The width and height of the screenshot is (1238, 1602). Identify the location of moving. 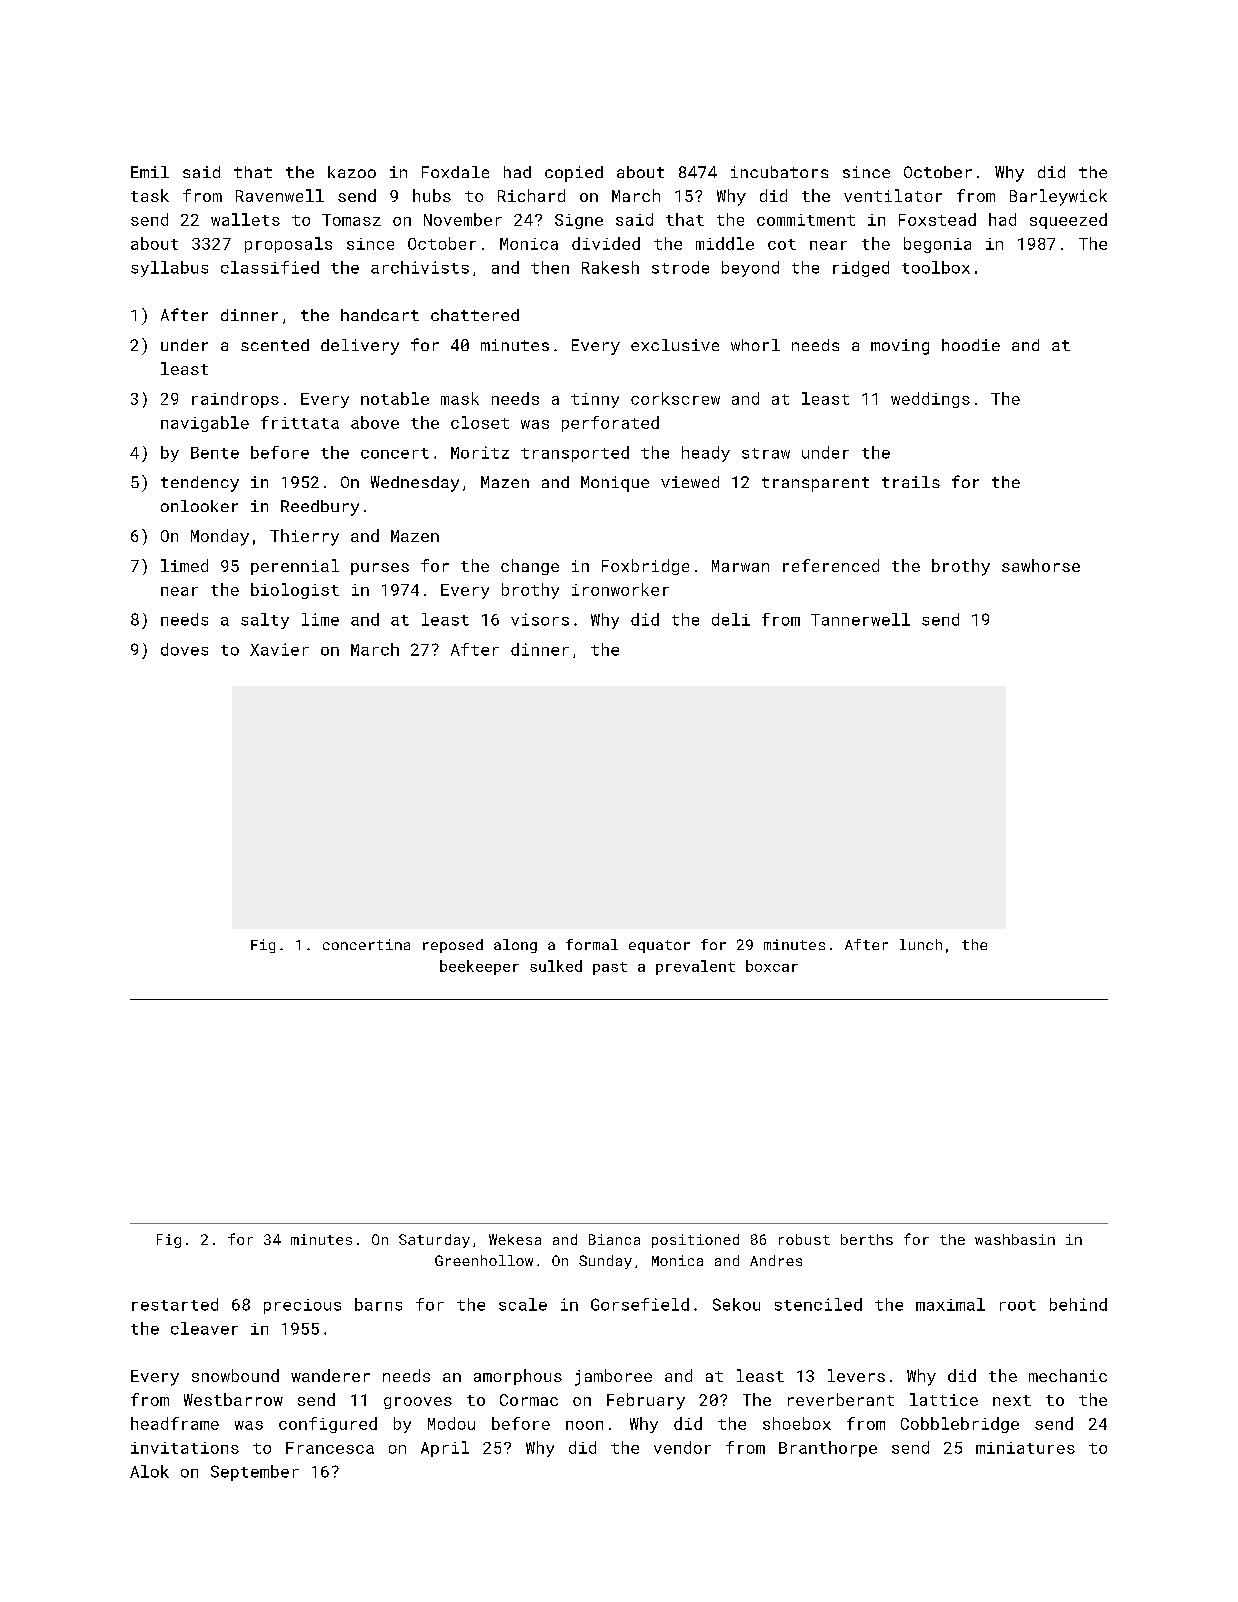
(900, 347).
